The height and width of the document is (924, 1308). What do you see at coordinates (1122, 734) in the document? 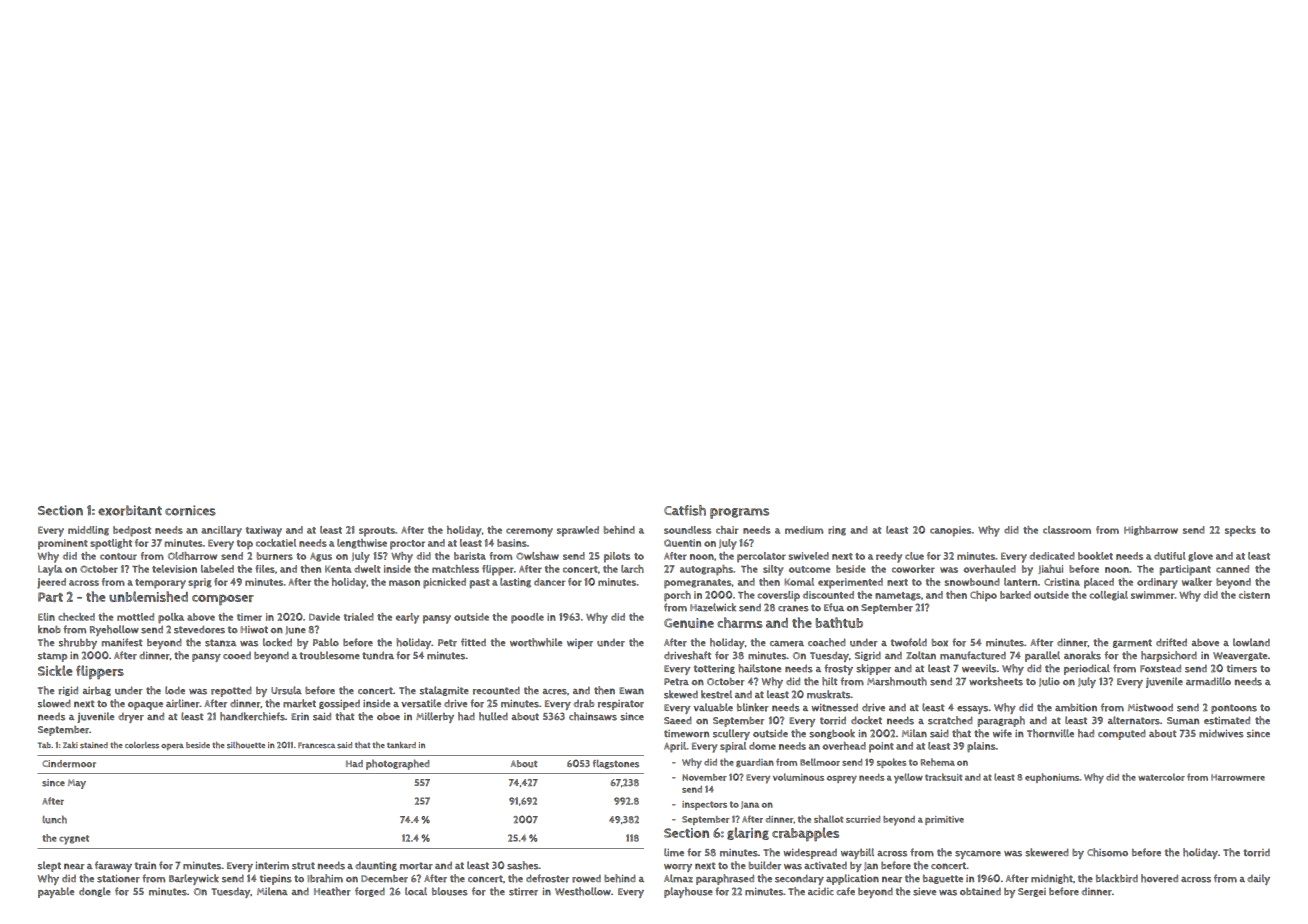
I see `computed` at bounding box center [1122, 734].
